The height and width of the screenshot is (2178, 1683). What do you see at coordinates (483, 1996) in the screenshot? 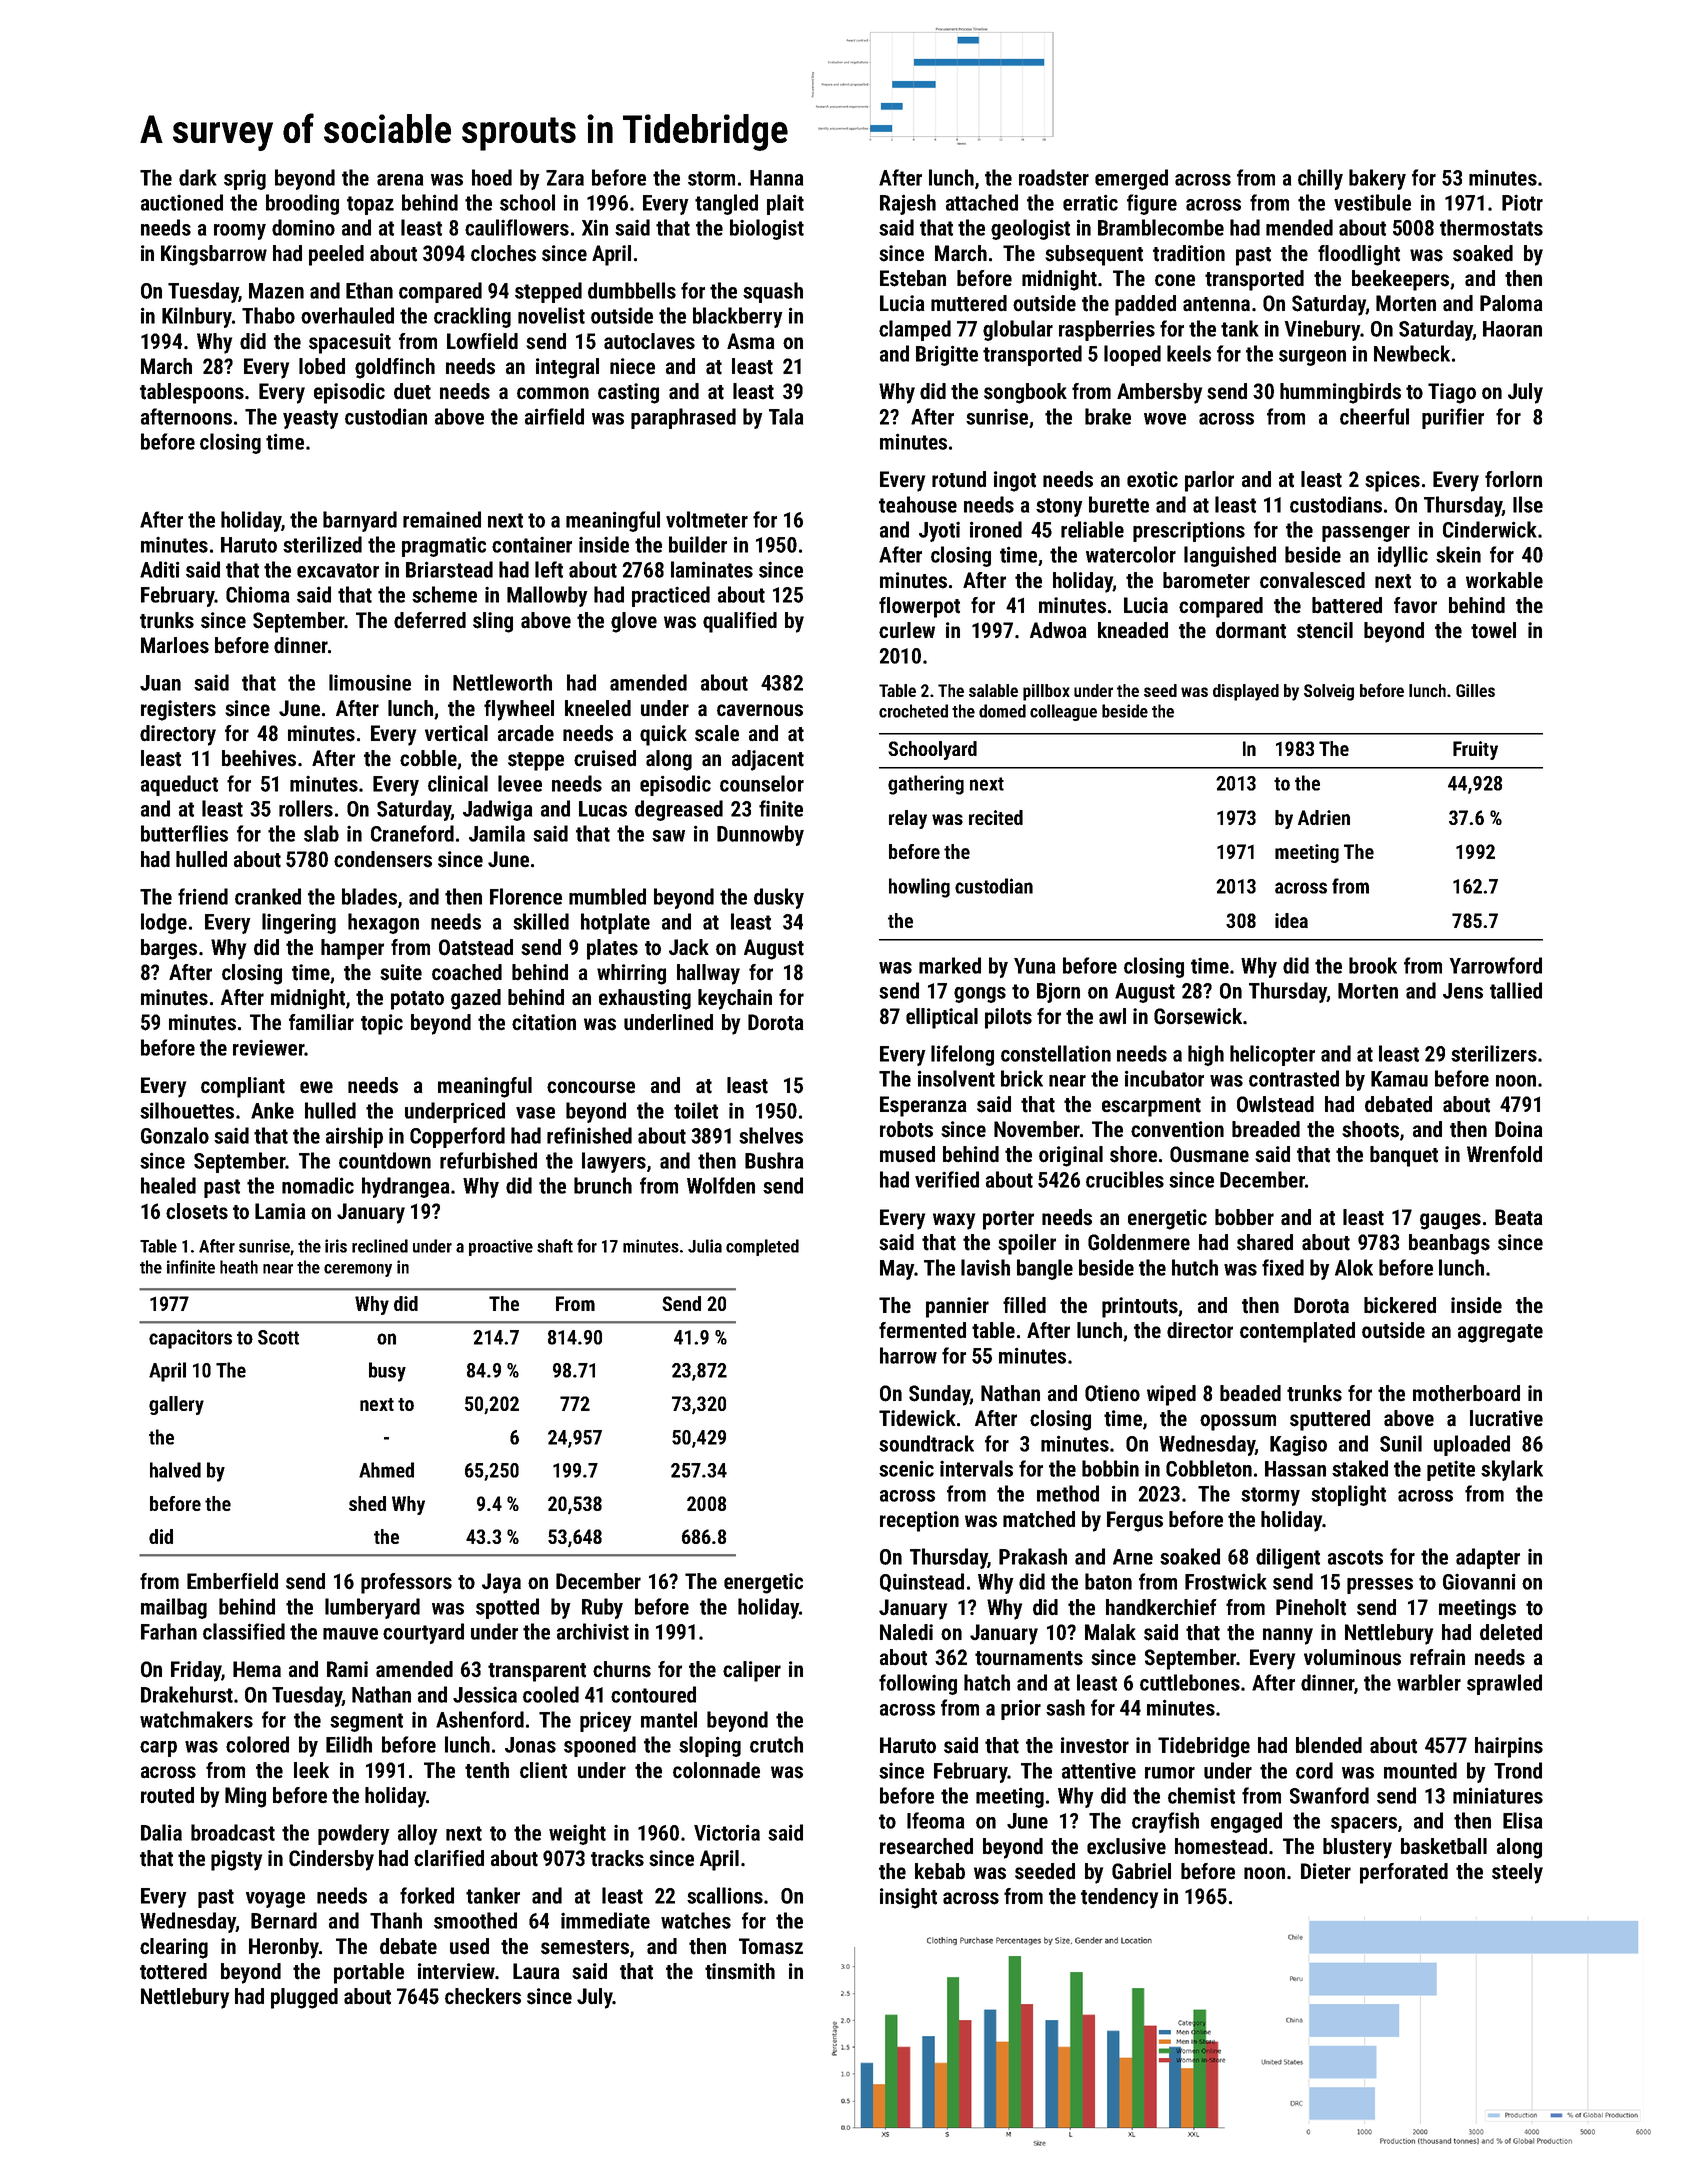
I see `checkers` at bounding box center [483, 1996].
